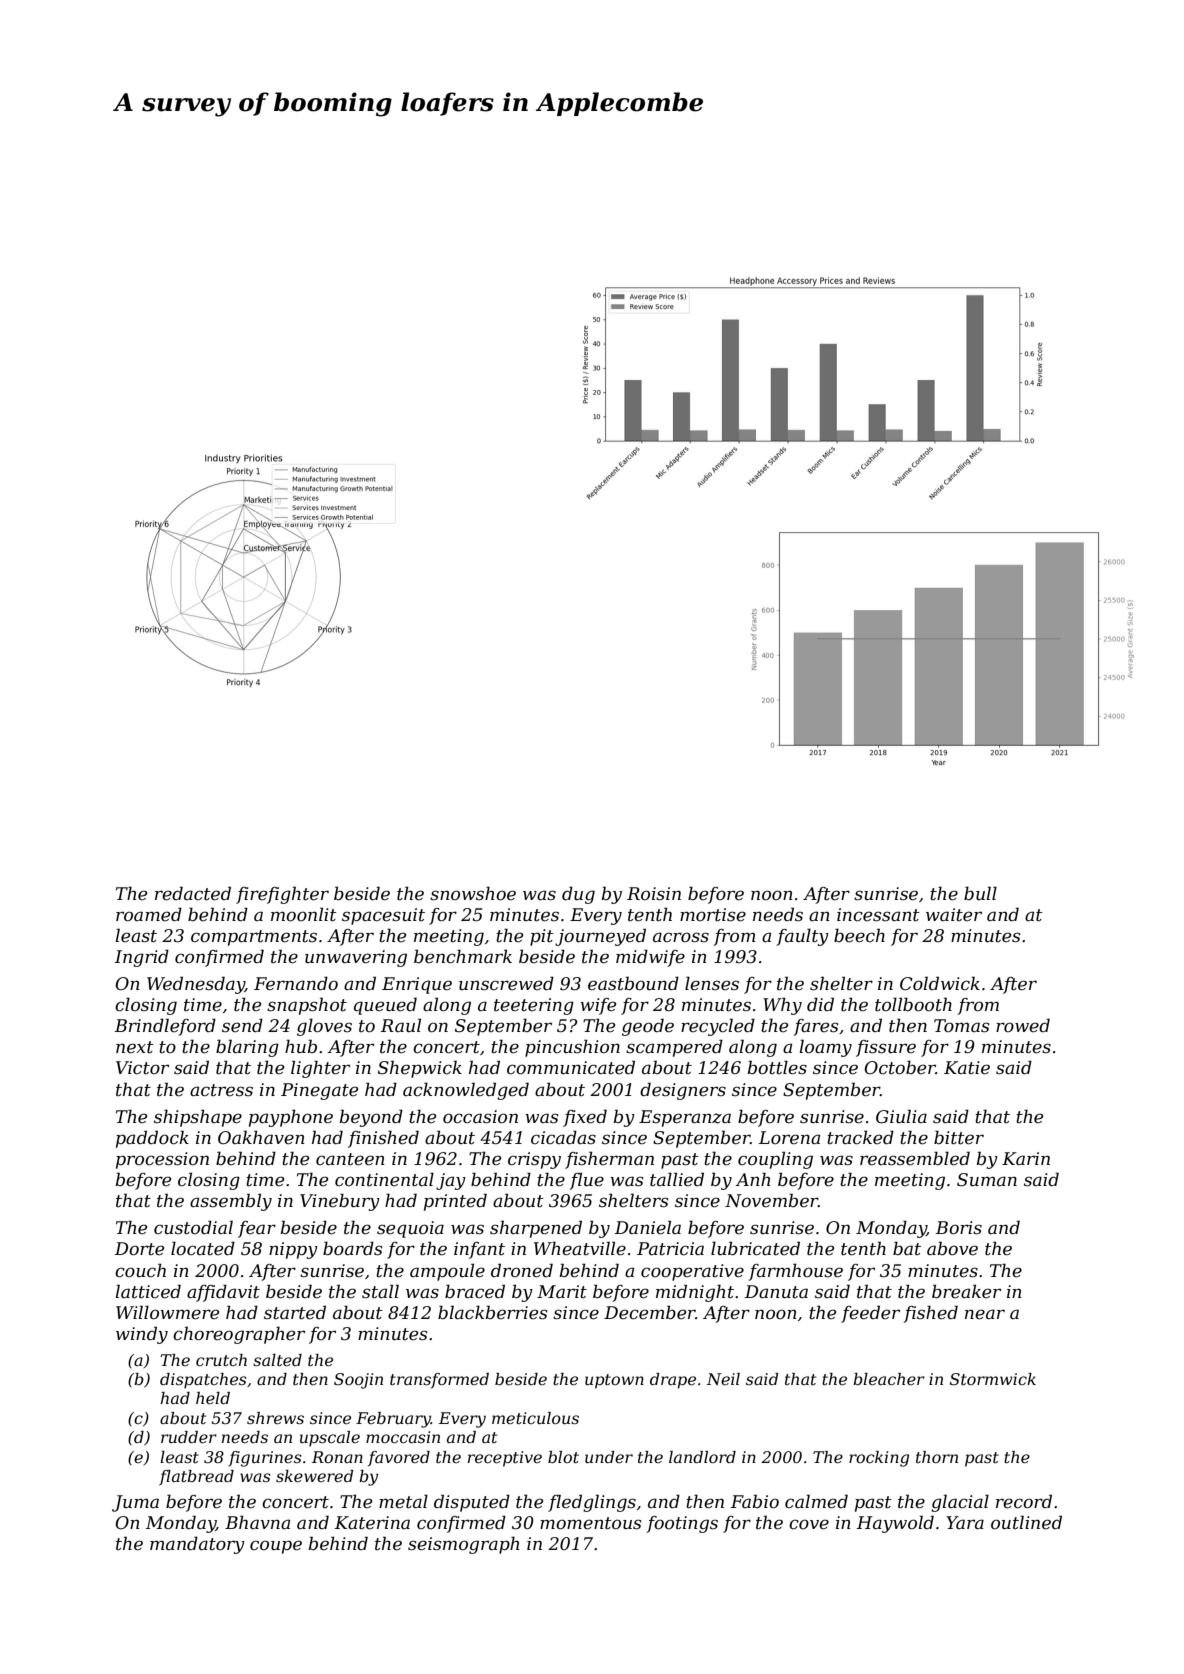  Describe the element at coordinates (682, 1524) in the page. I see `footings` at that location.
